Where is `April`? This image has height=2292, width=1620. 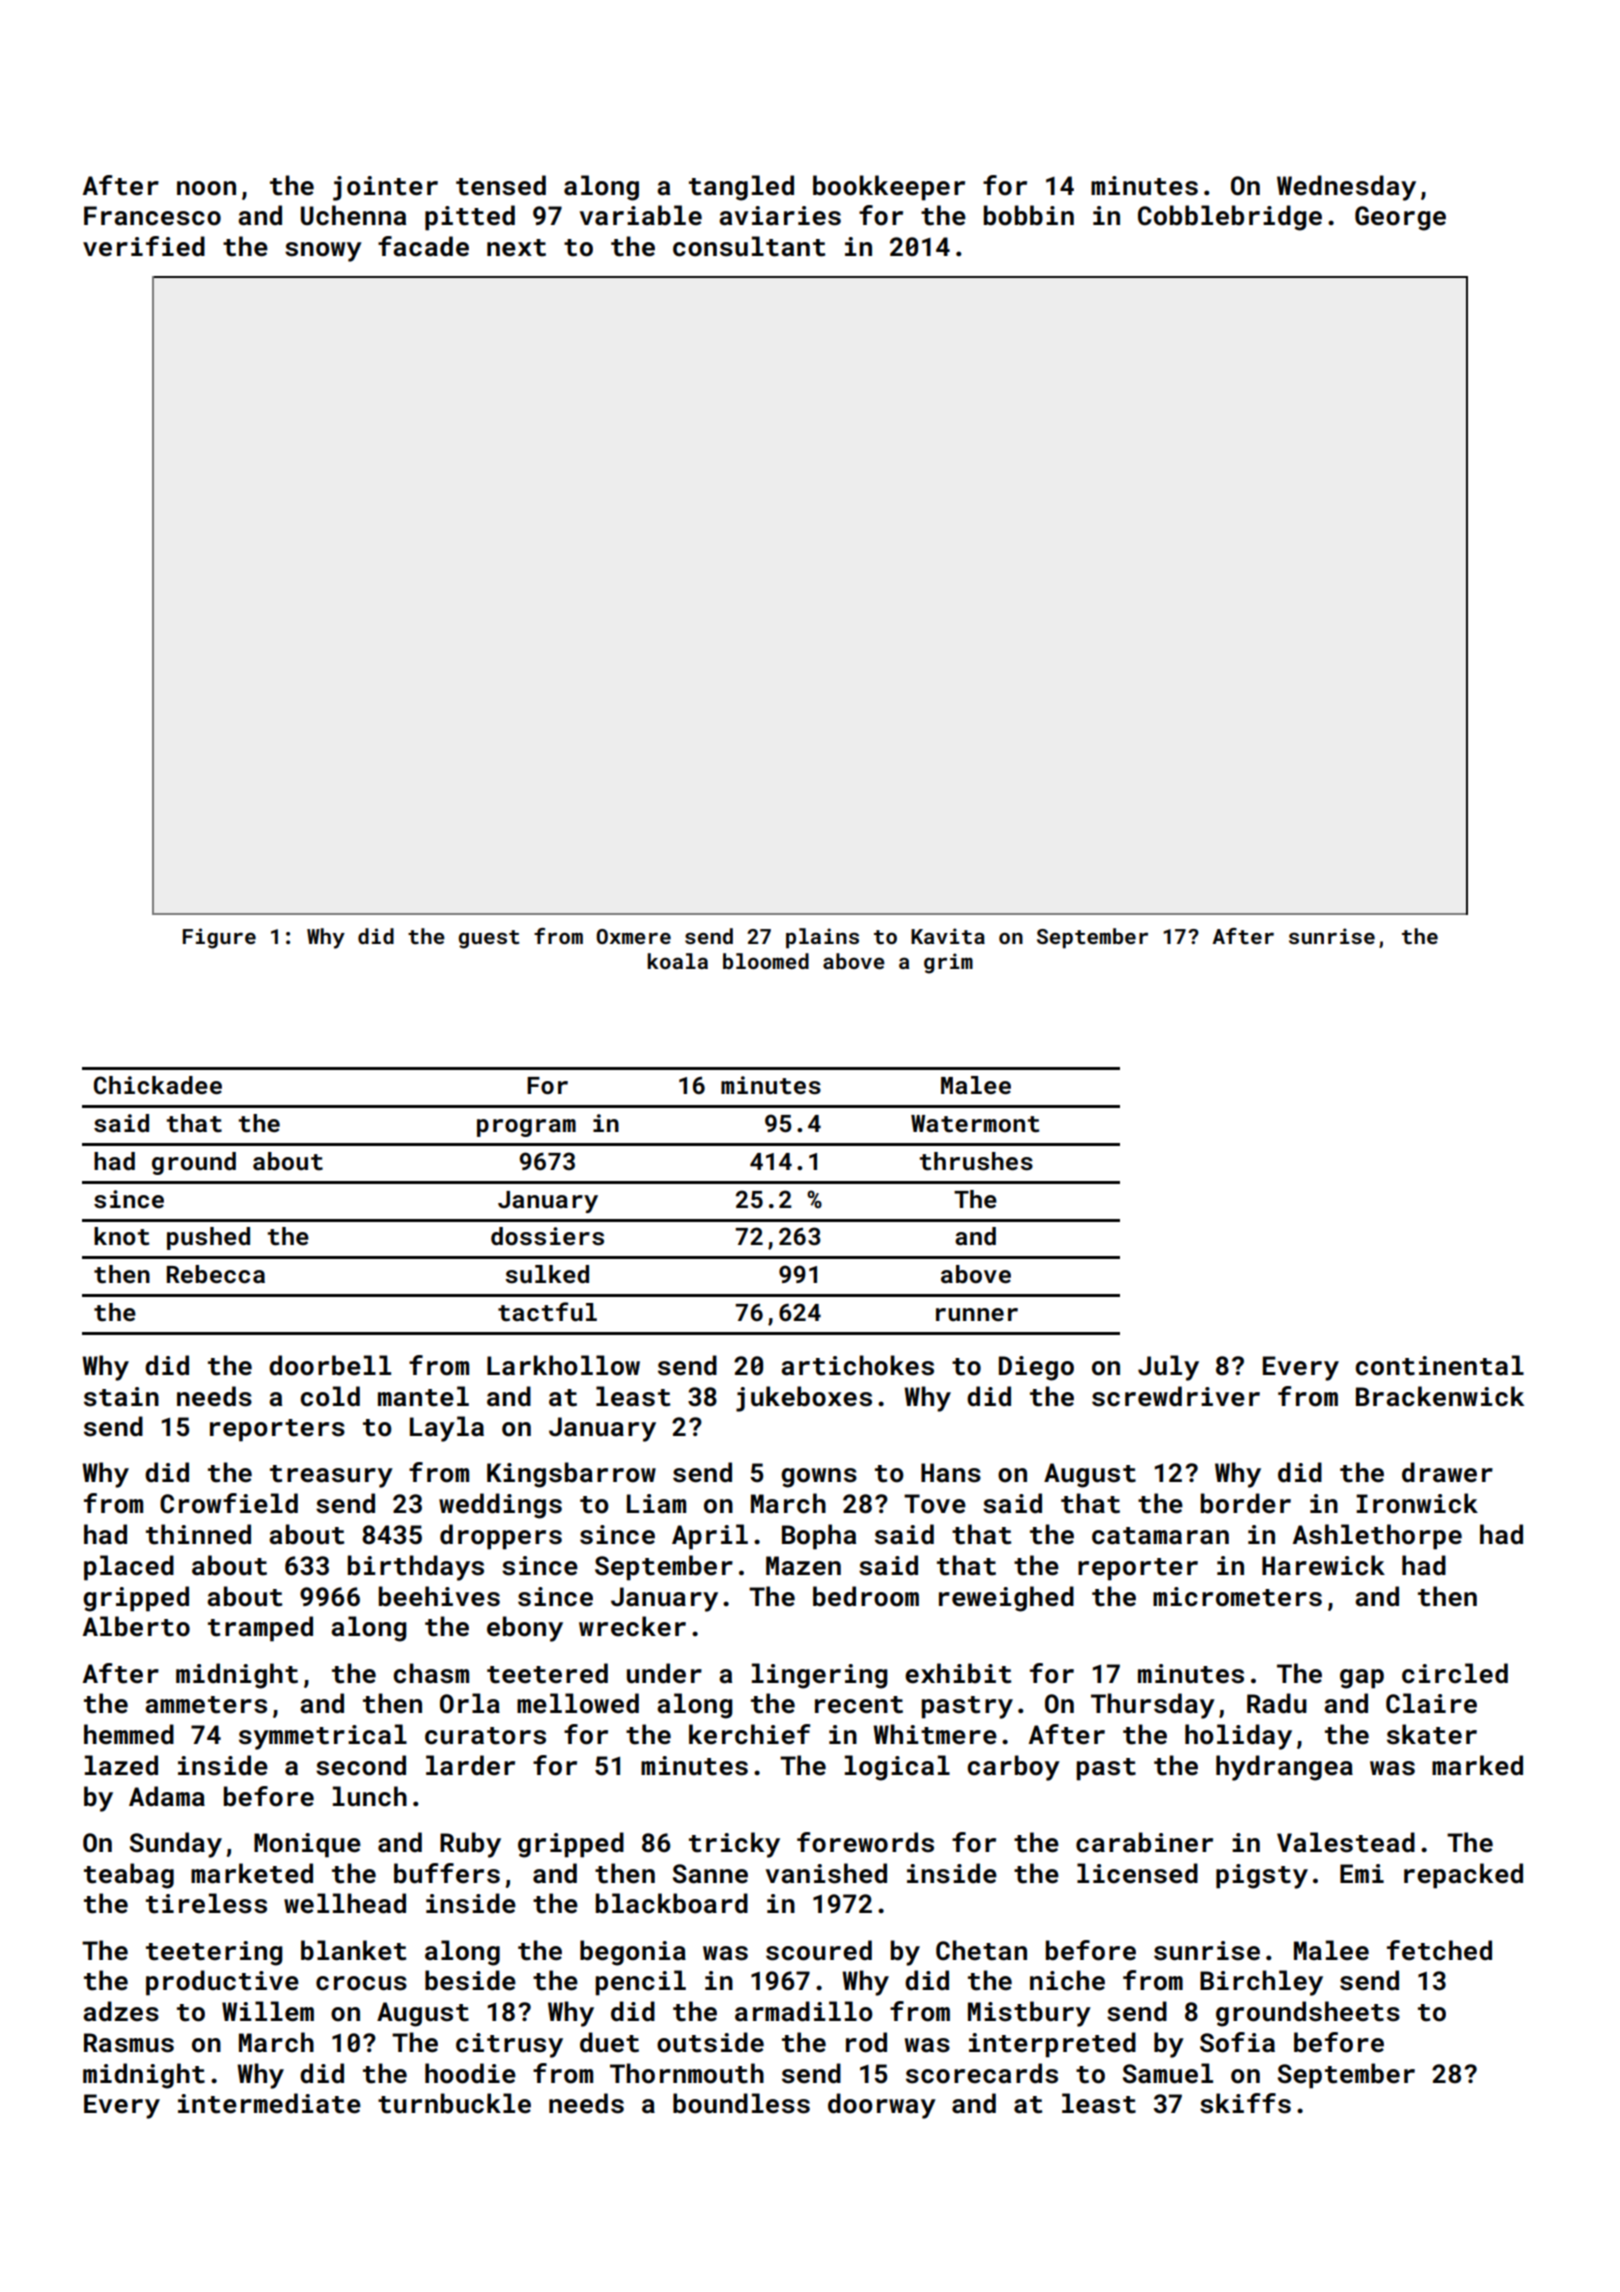
April is located at coordinates (710, 1537).
